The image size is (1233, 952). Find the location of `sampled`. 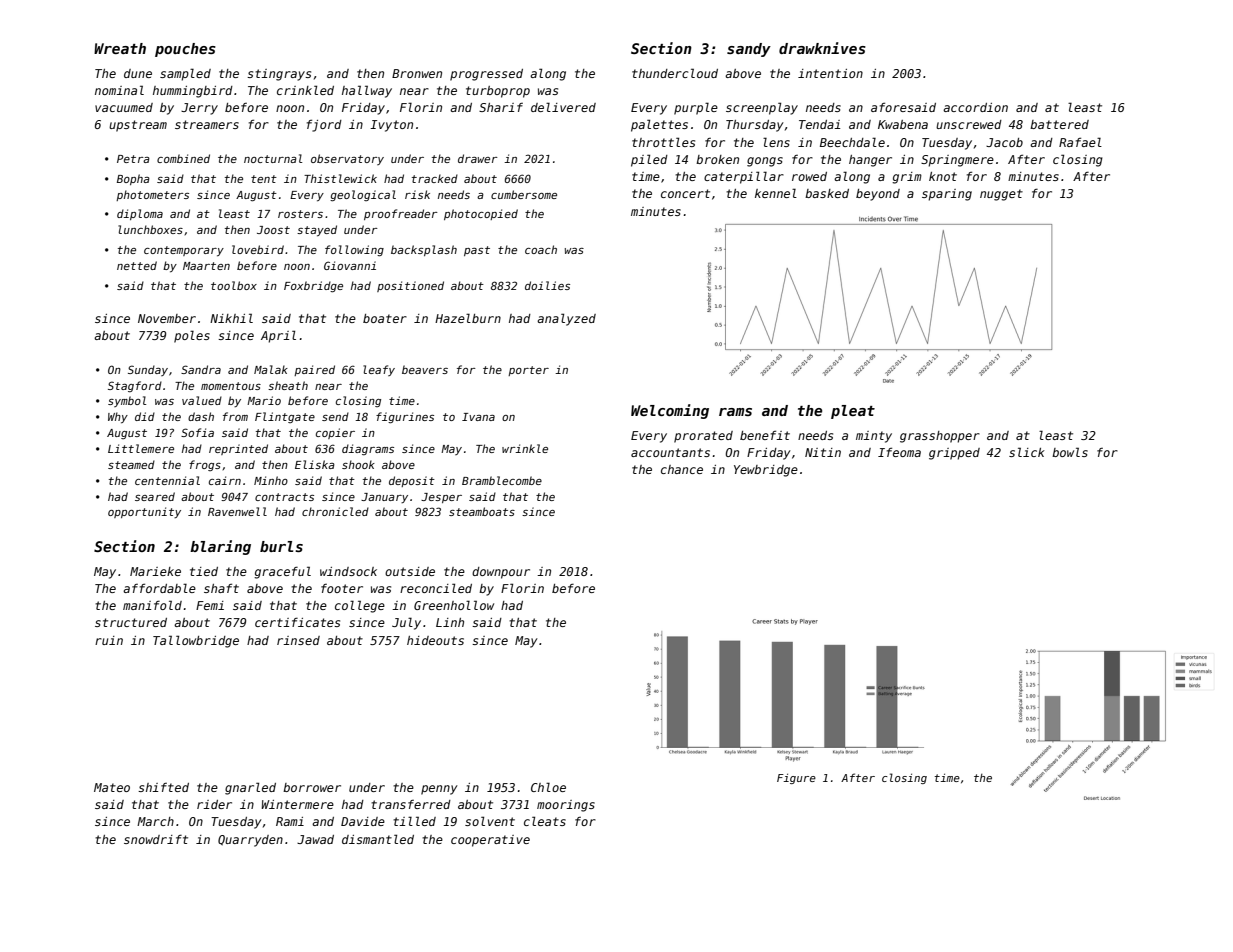

sampled is located at coordinates (185, 74).
